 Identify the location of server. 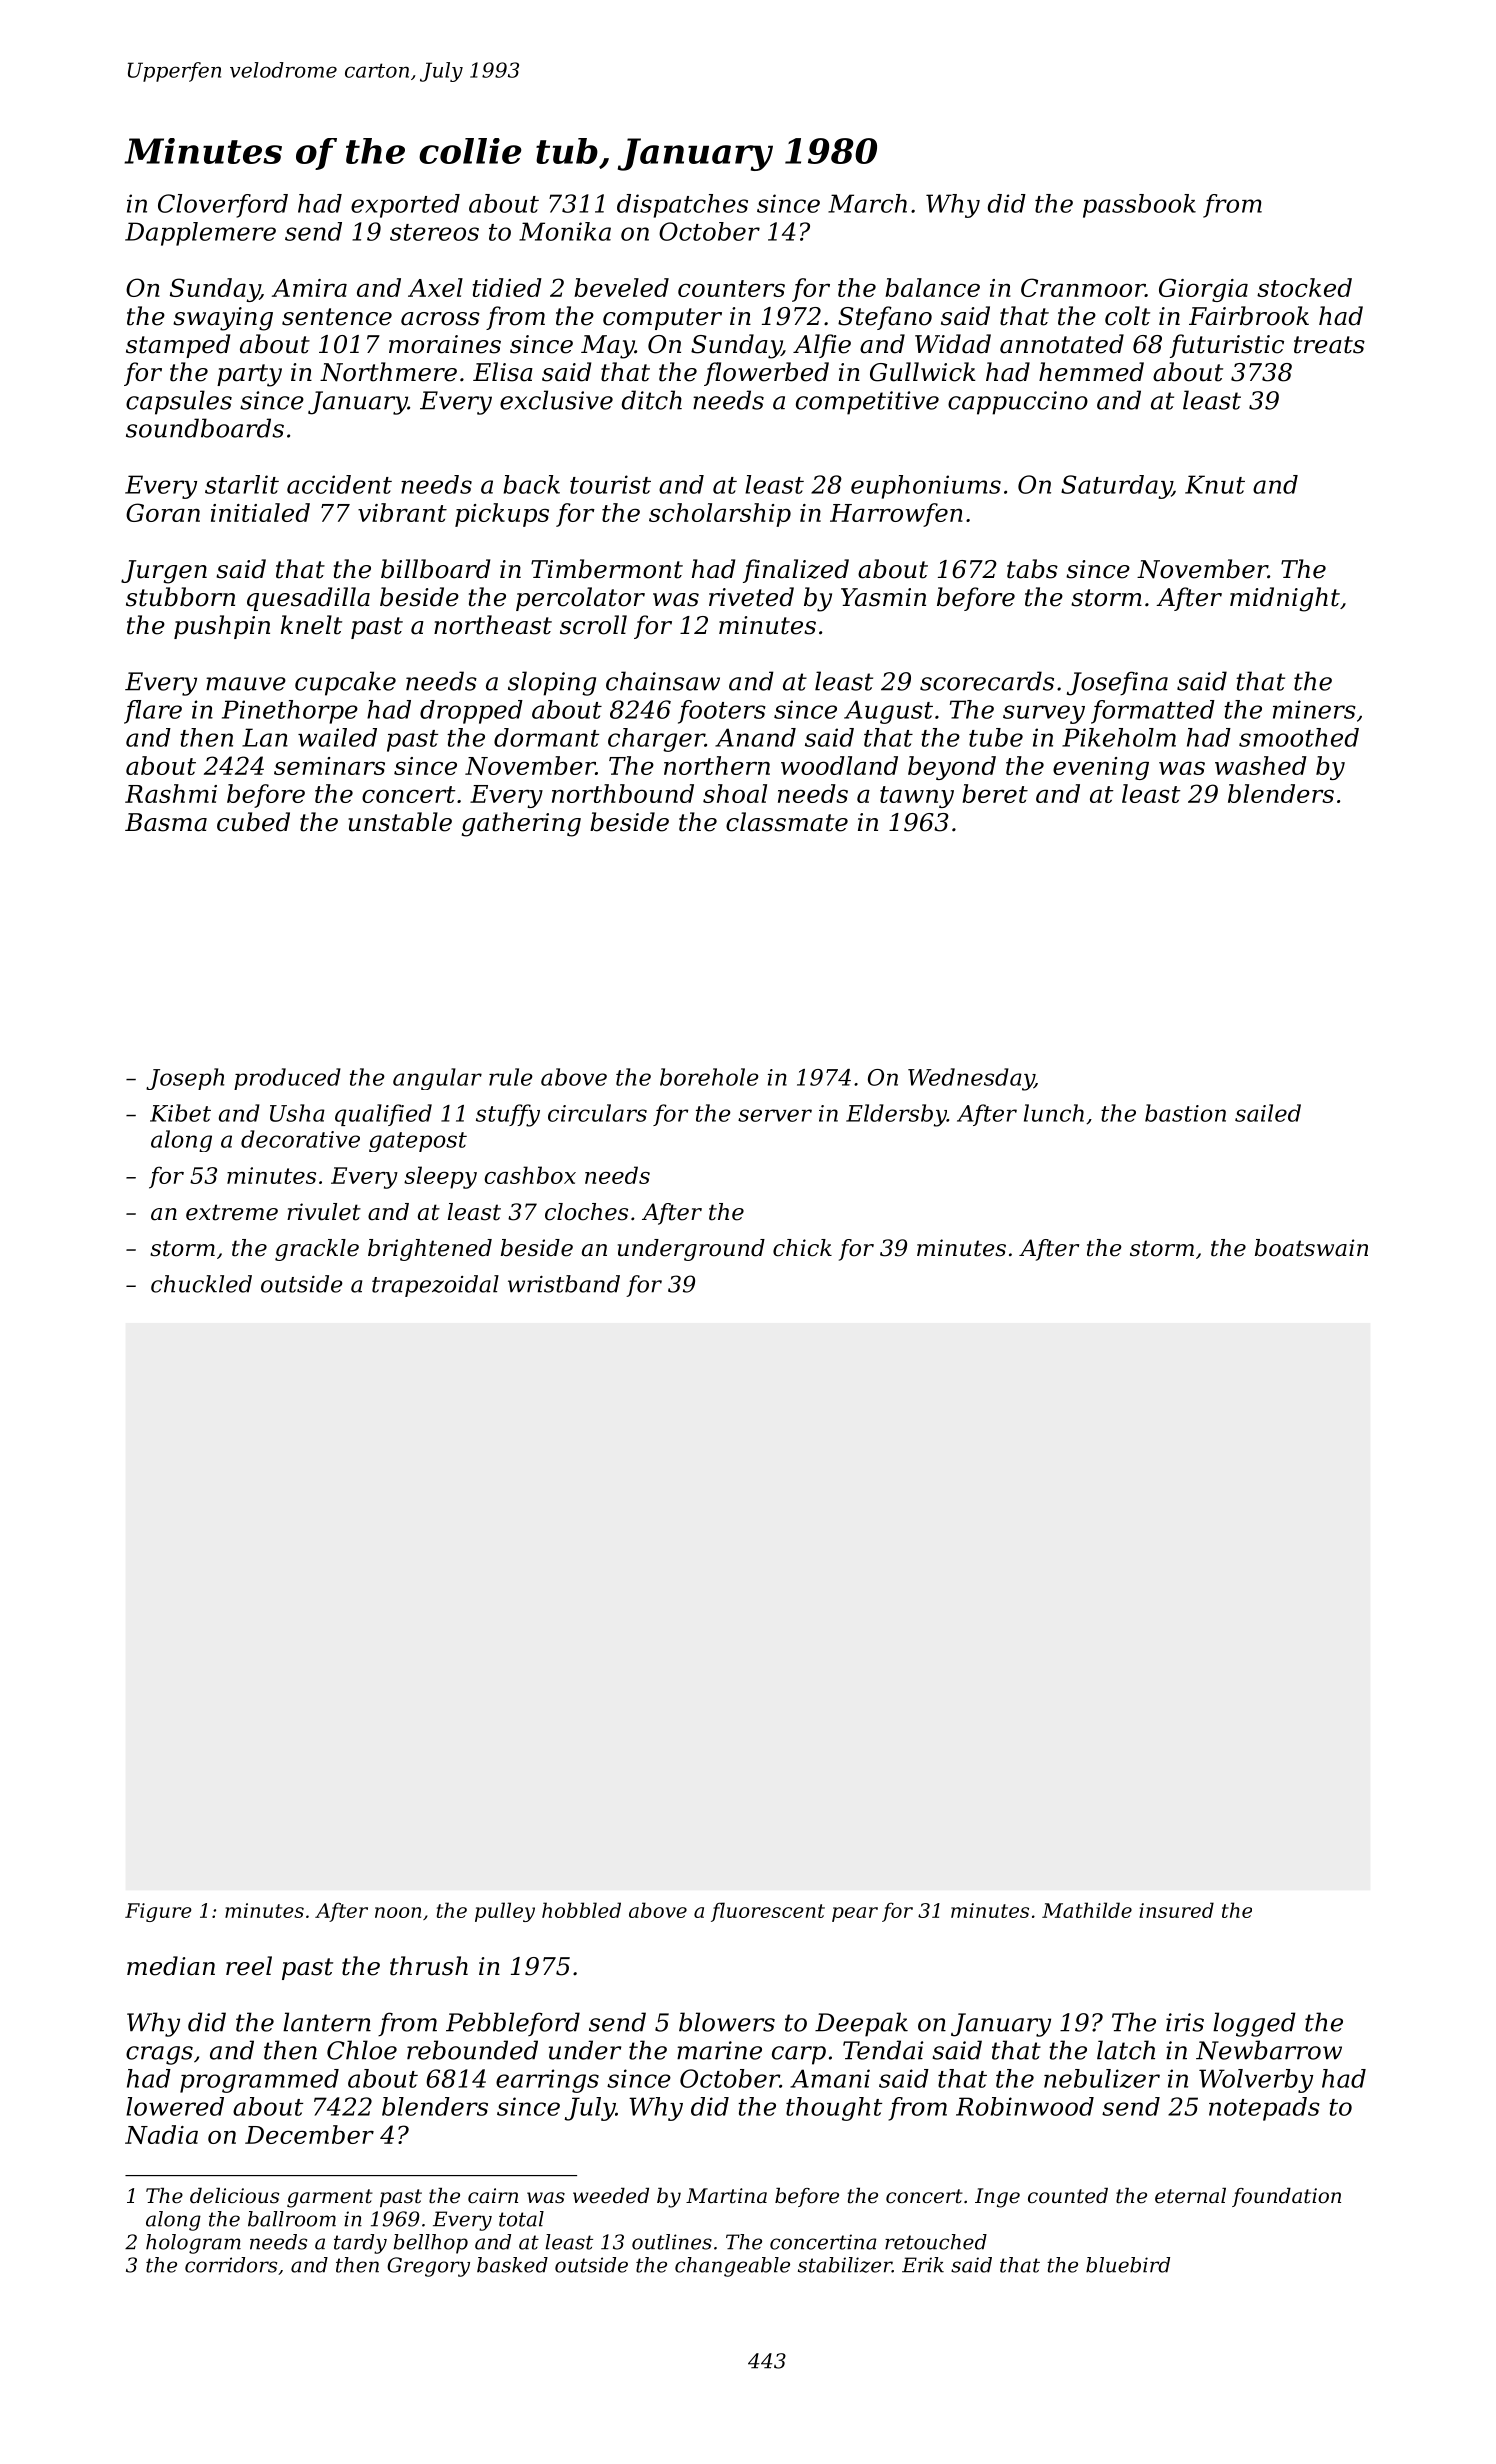
(775, 1115).
